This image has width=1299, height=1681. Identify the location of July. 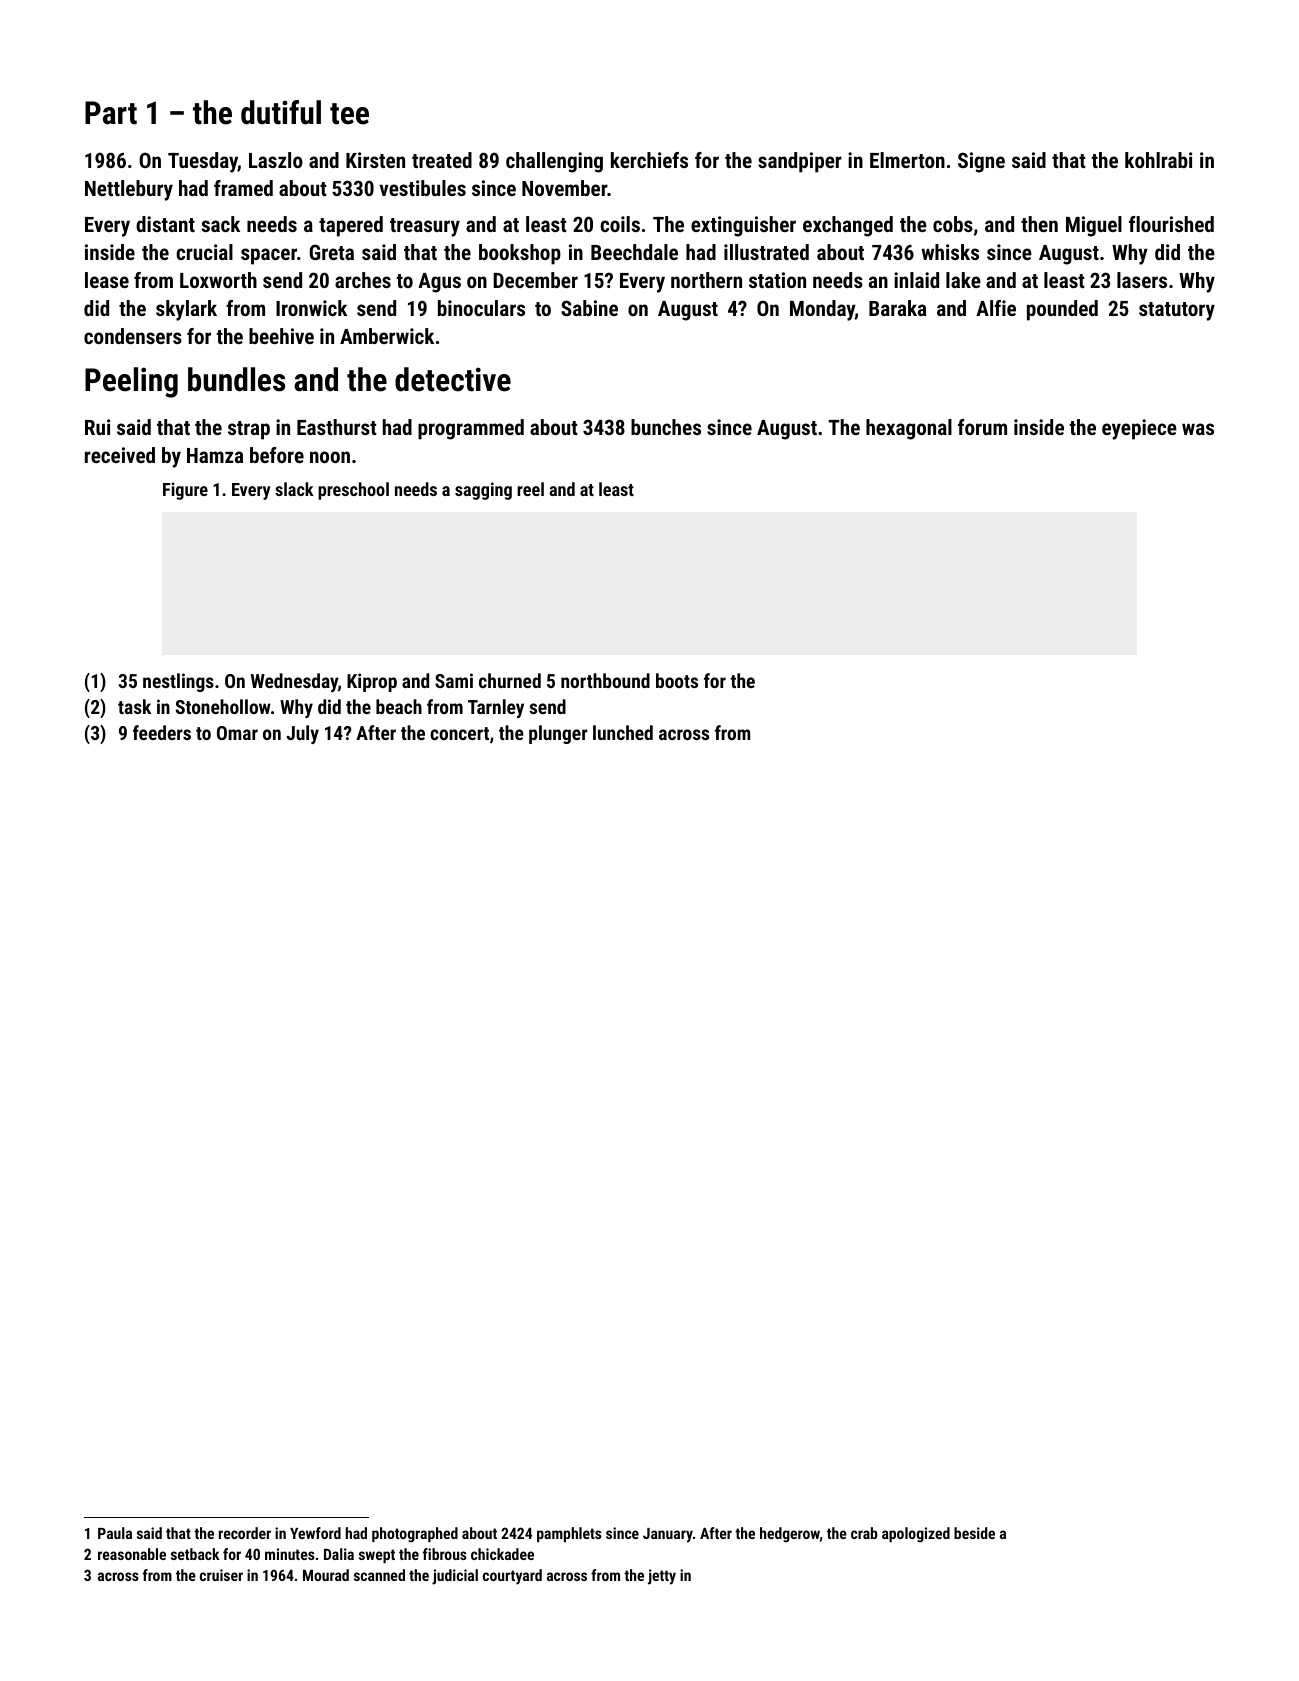
(302, 734).
